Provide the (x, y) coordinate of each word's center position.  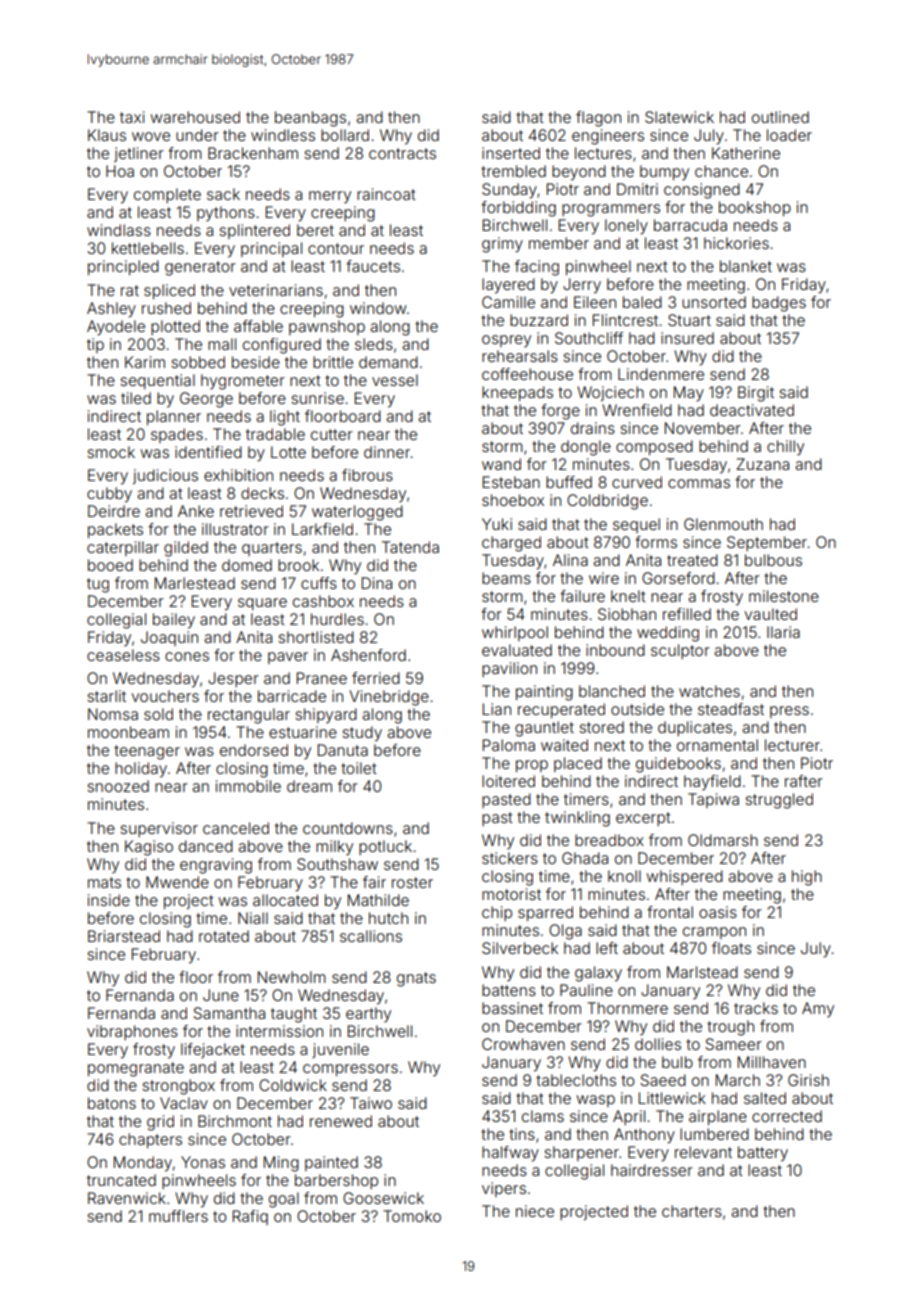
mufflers (178, 1216)
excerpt (643, 819)
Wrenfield (637, 410)
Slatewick (679, 117)
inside (109, 900)
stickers (510, 858)
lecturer (792, 745)
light (285, 418)
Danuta (343, 750)
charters (692, 1211)
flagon (598, 119)
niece (535, 1211)
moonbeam (128, 732)
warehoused (195, 117)
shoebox (513, 500)
